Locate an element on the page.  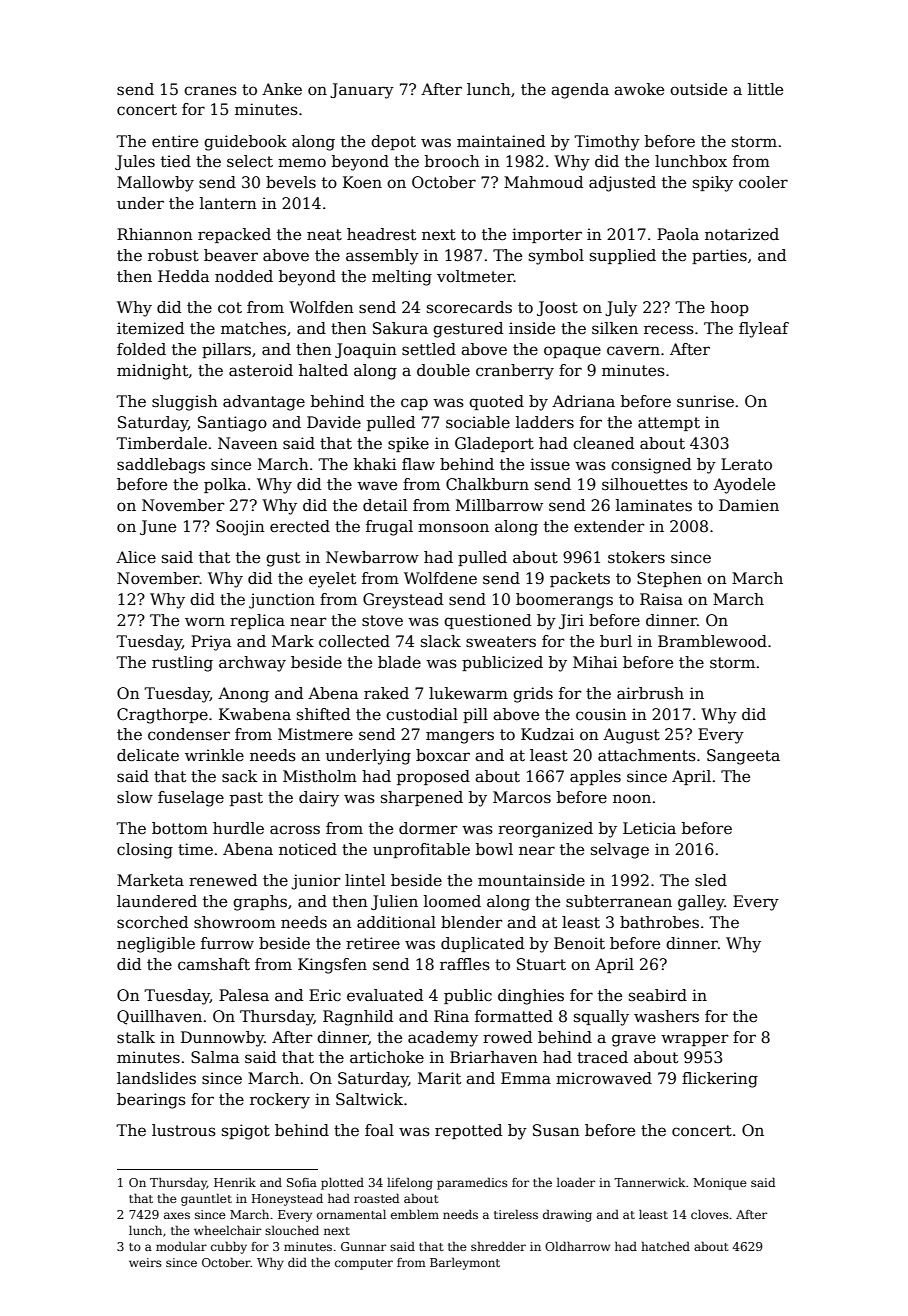
guidebook is located at coordinates (245, 143).
